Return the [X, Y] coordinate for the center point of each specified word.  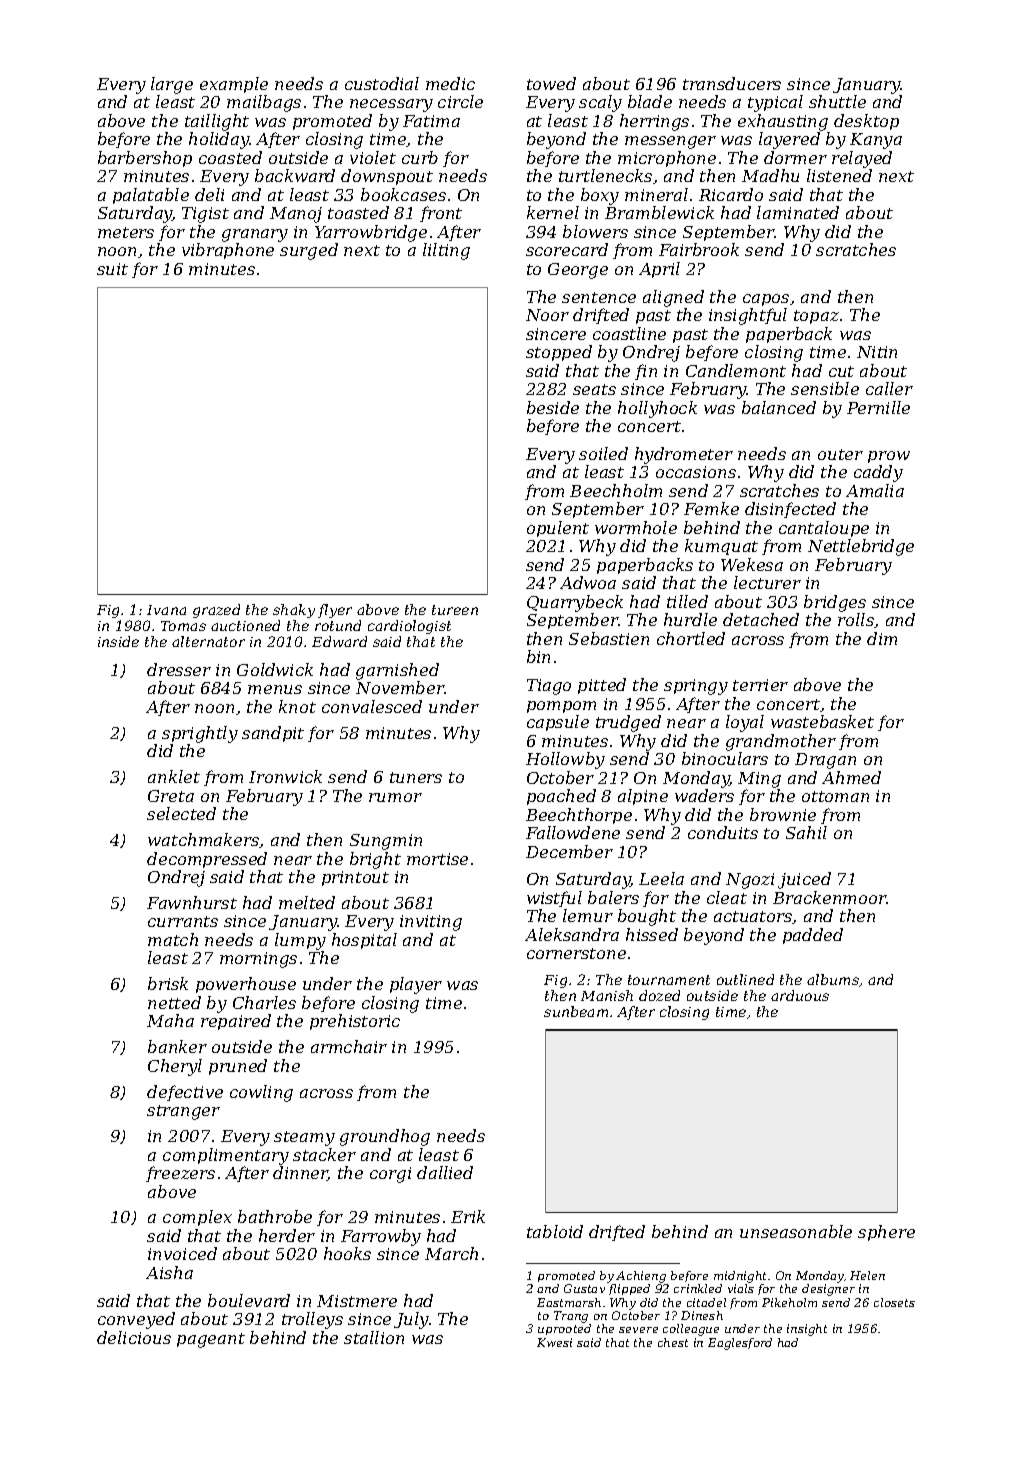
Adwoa [588, 582]
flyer [335, 611]
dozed [659, 995]
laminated [798, 212]
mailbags [264, 103]
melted [307, 902]
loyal [745, 723]
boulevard [249, 1300]
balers [613, 897]
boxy [600, 196]
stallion [374, 1337]
